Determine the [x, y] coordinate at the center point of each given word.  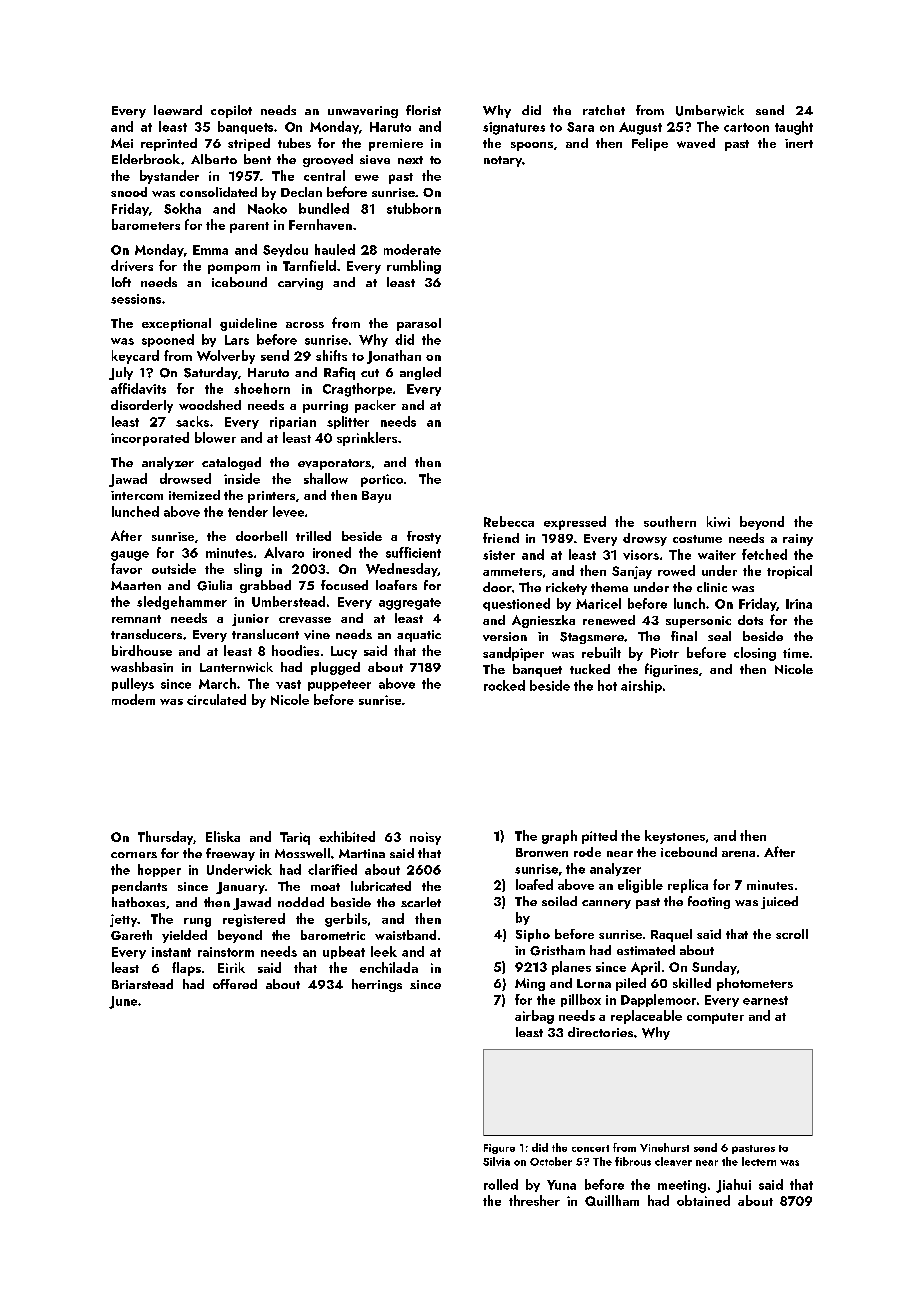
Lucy [344, 652]
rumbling [414, 267]
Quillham [612, 1200]
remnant [136, 619]
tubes [294, 143]
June [123, 1002]
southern [670, 521]
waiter [717, 555]
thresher [534, 1200]
